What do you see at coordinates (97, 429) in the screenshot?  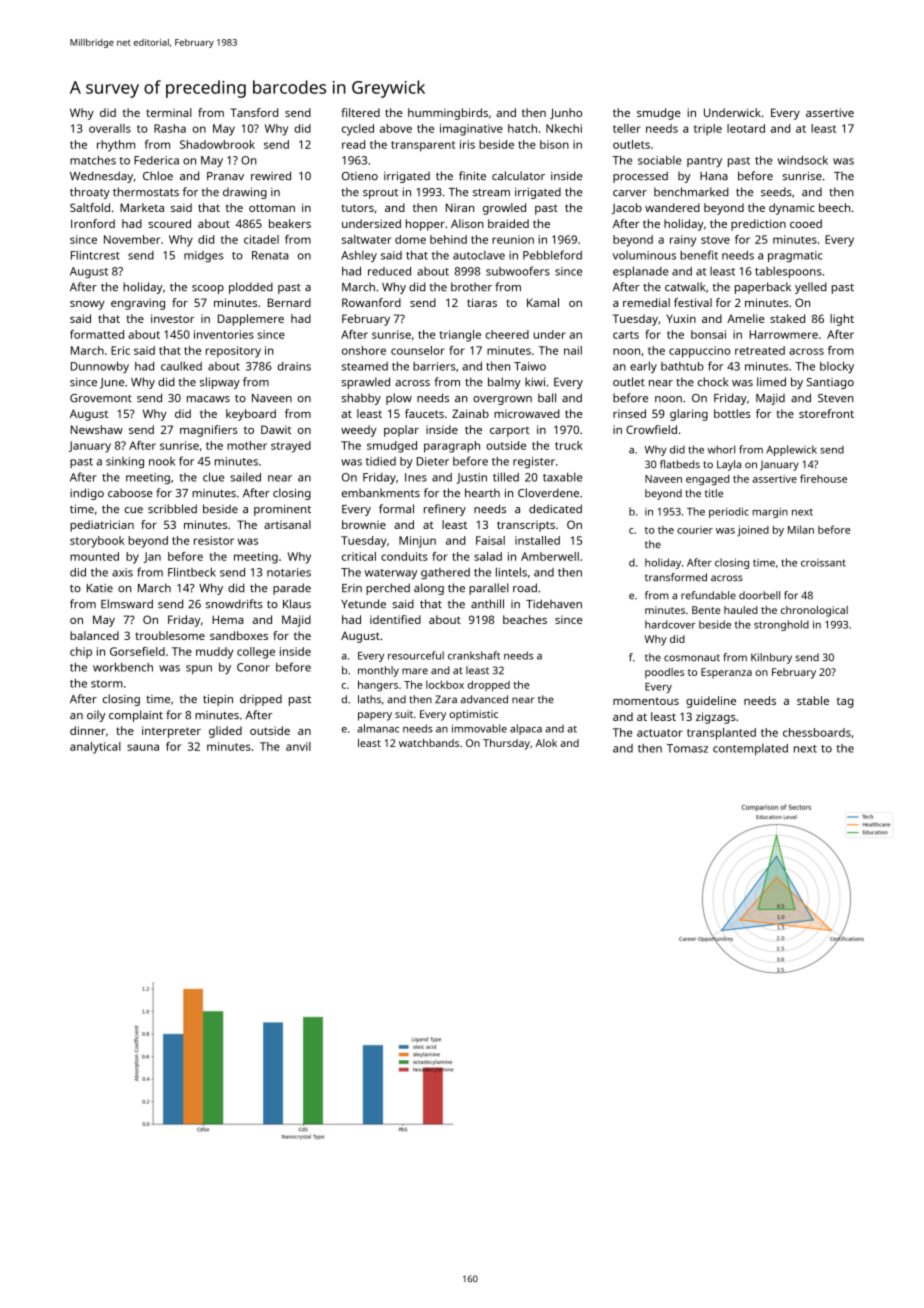 I see `Newshaw` at bounding box center [97, 429].
